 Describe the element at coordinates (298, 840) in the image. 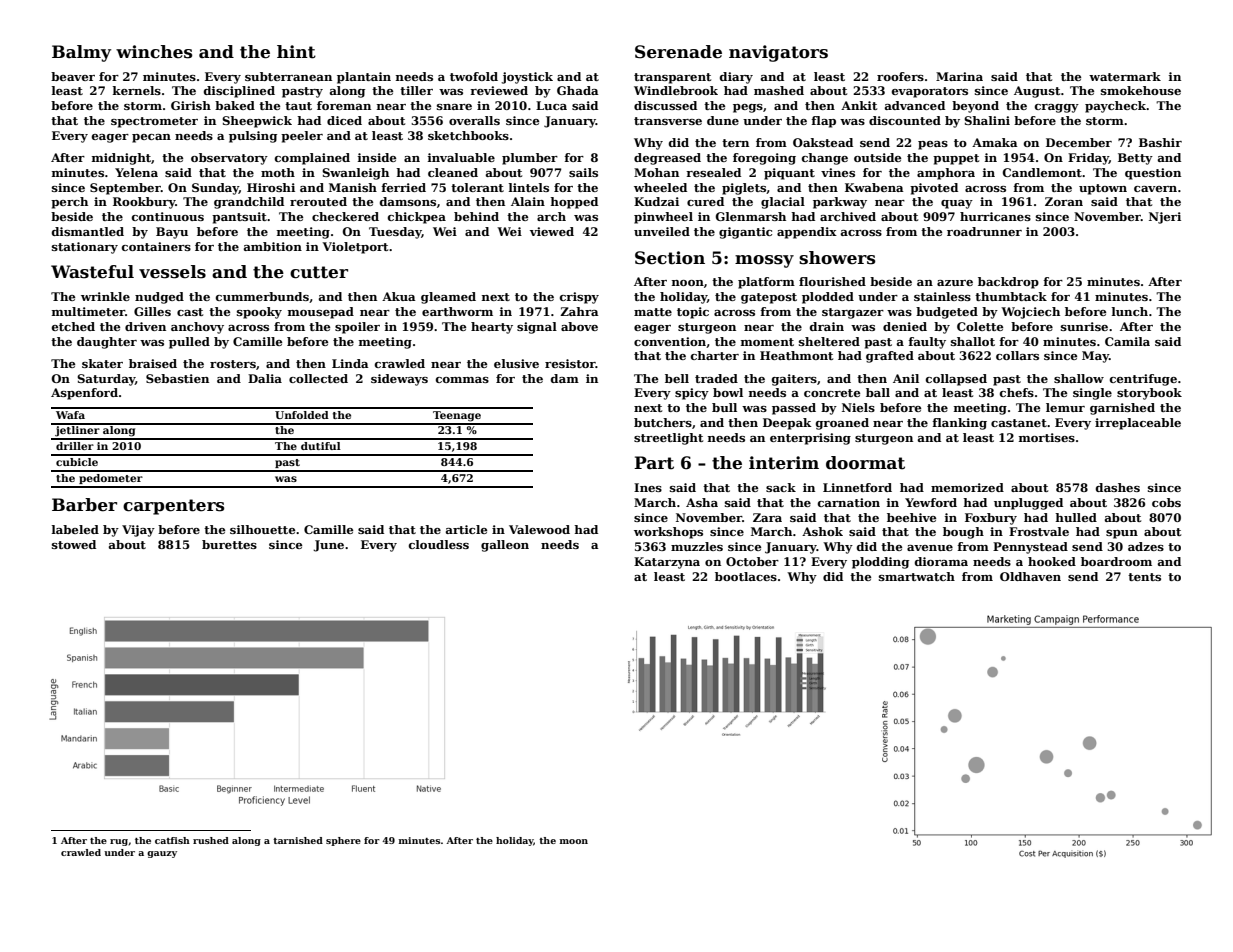

I see `tarnished` at that location.
